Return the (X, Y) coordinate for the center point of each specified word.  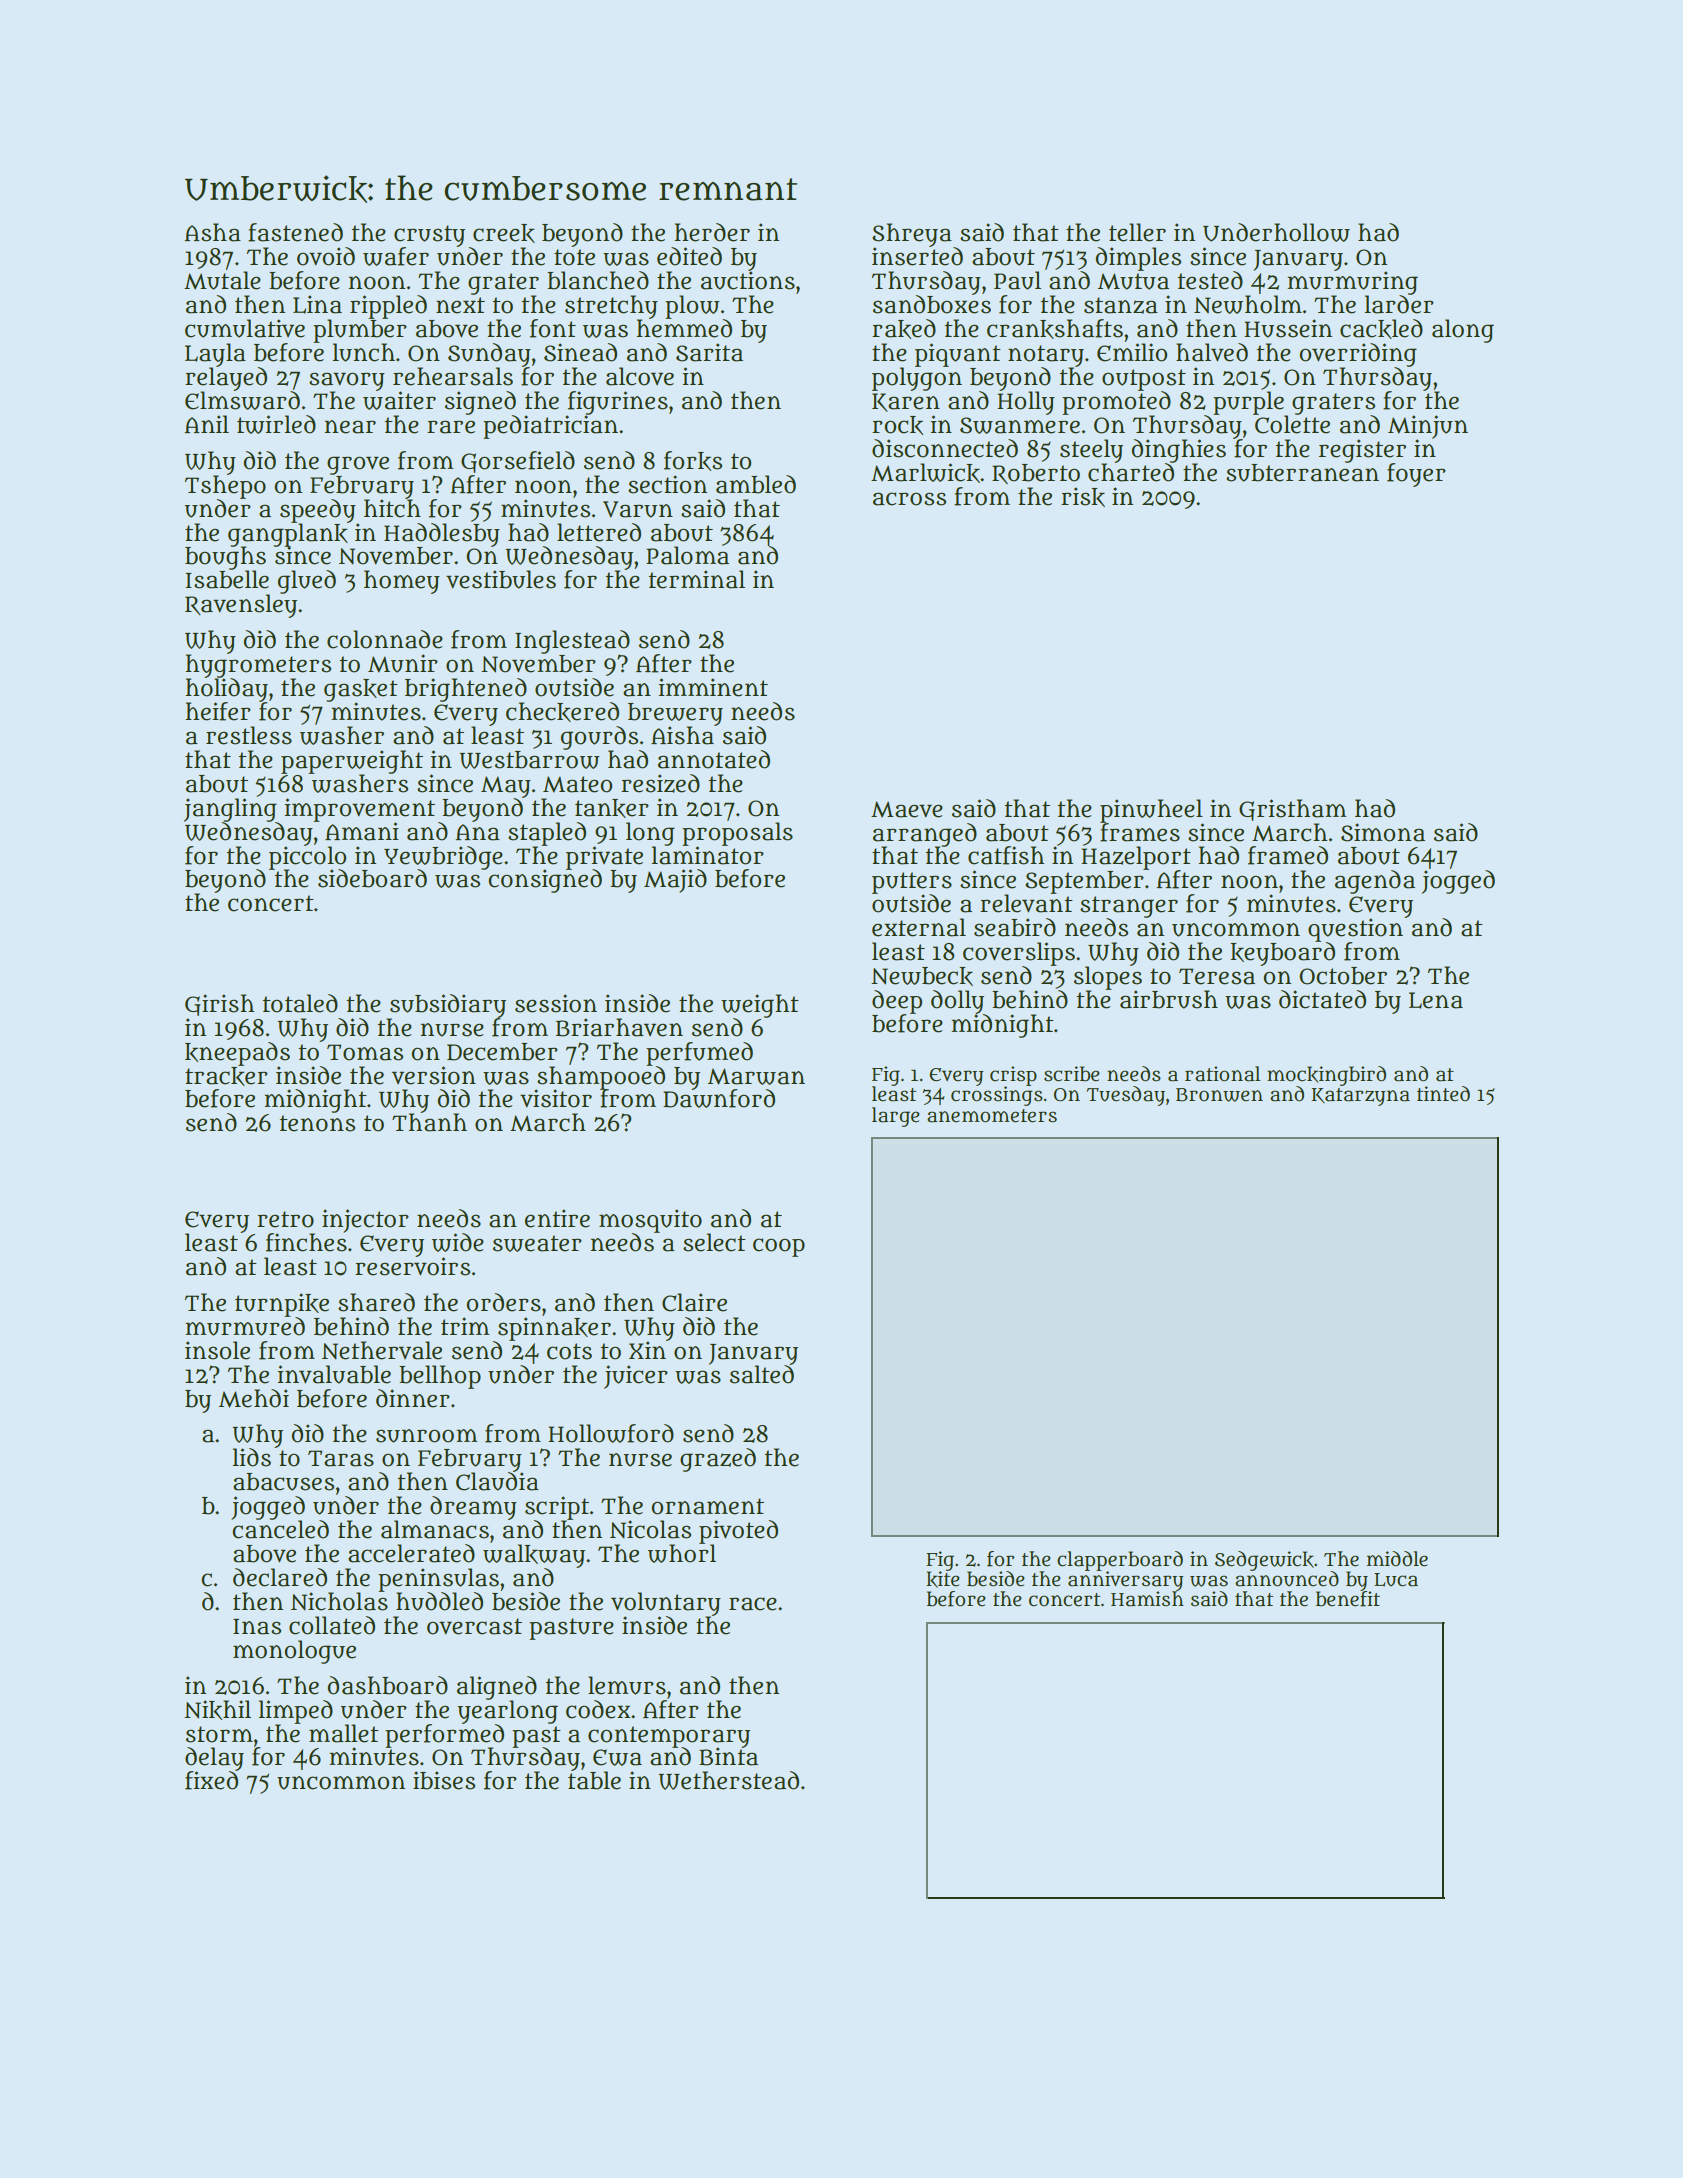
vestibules (501, 579)
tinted (1443, 1094)
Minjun (1428, 427)
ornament (708, 1506)
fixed (211, 1780)
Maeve (907, 809)
